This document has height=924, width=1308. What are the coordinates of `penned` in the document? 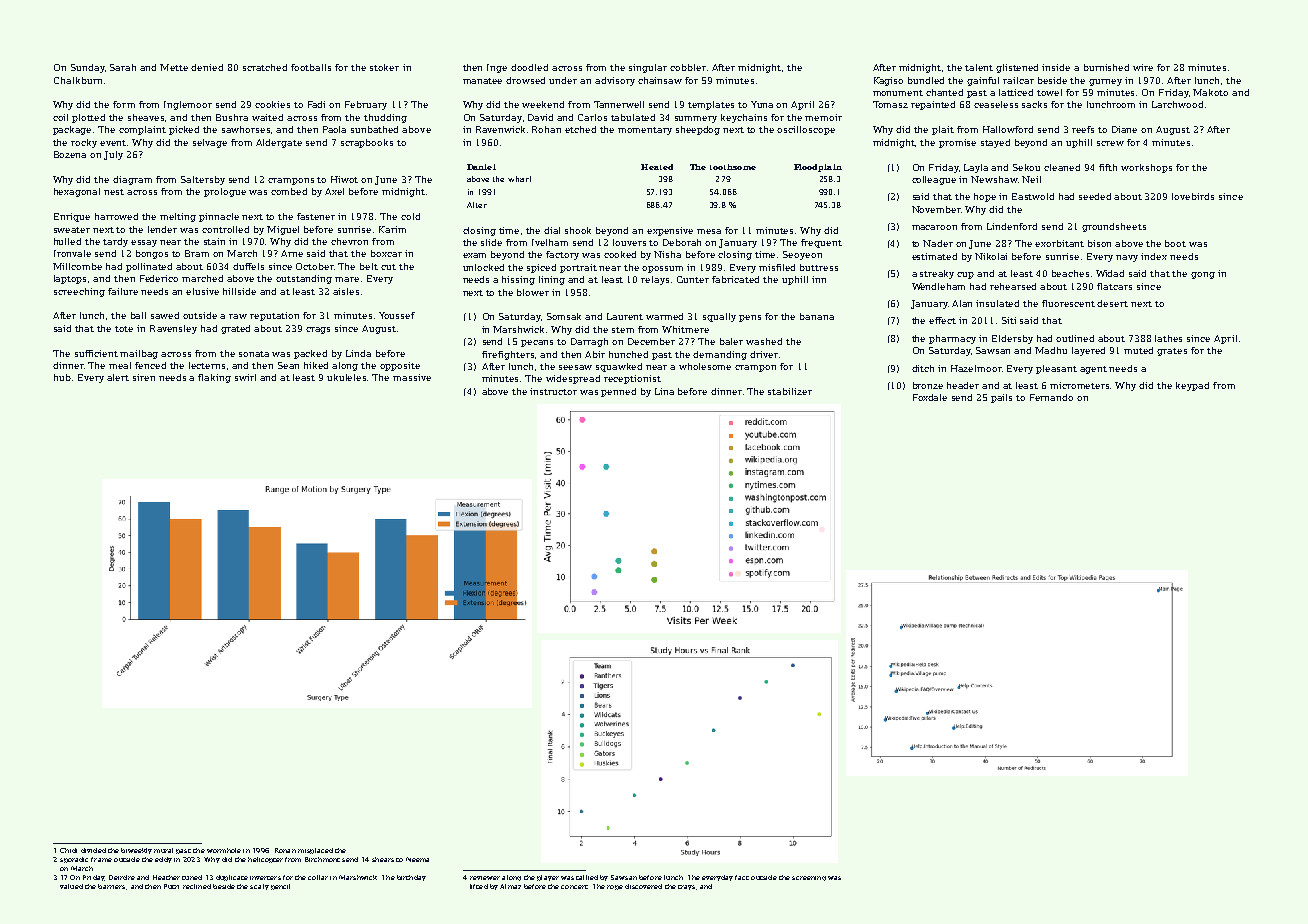 It's located at (618, 392).
